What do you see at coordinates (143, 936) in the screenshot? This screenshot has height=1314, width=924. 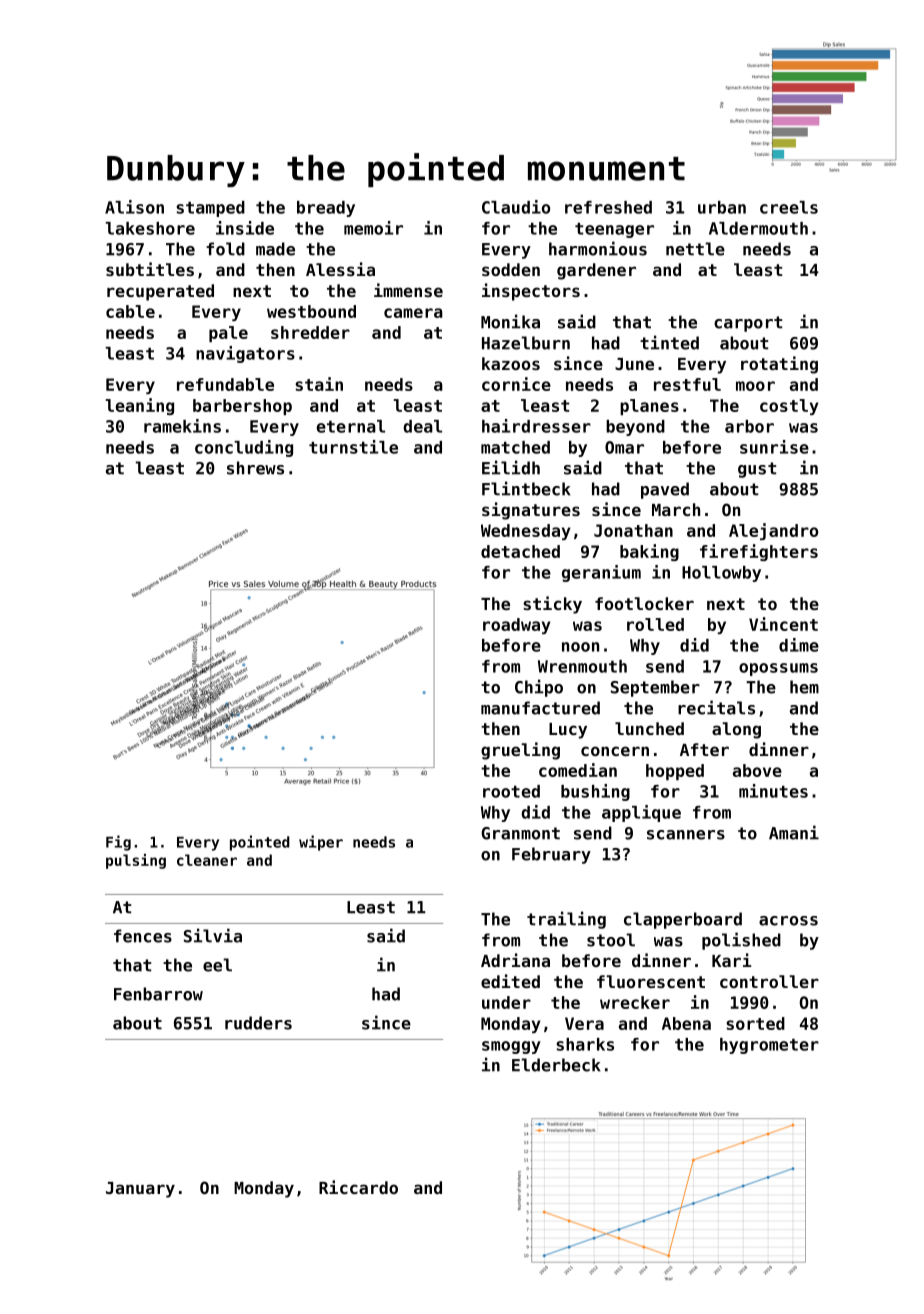 I see `fences` at bounding box center [143, 936].
